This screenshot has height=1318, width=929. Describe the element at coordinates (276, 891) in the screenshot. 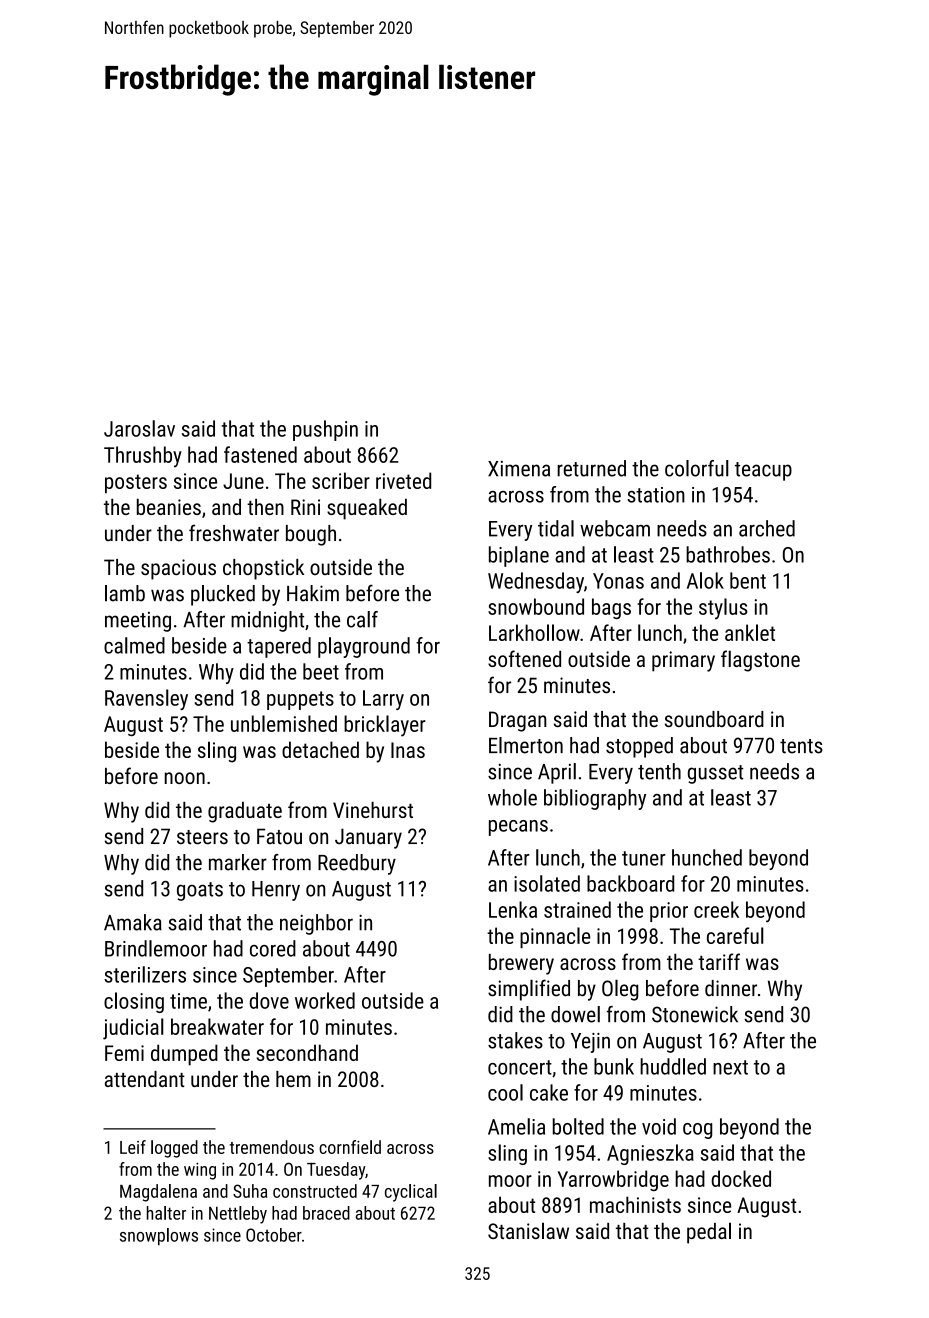

I see `Henry` at that location.
